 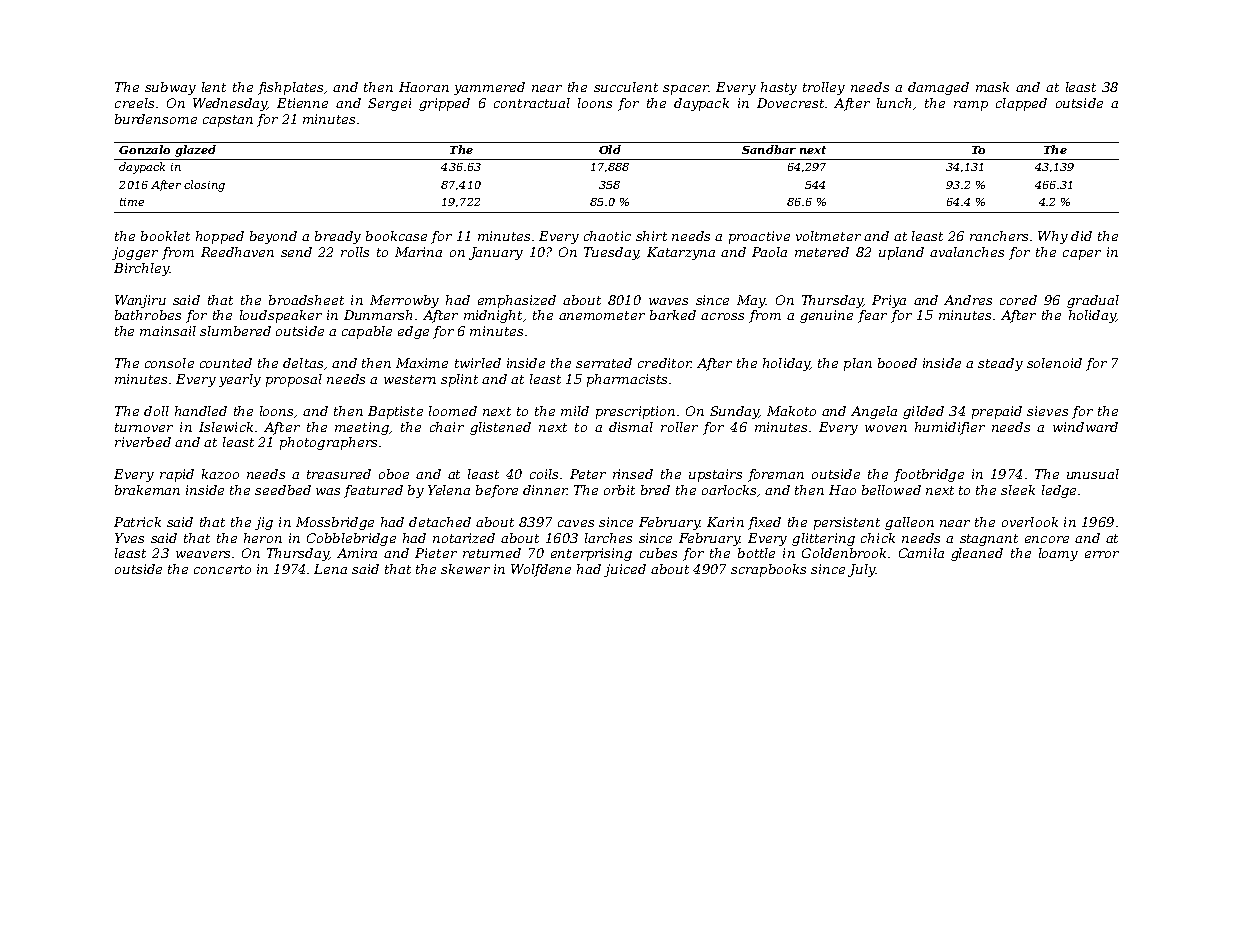 What do you see at coordinates (328, 491) in the screenshot?
I see `was` at bounding box center [328, 491].
